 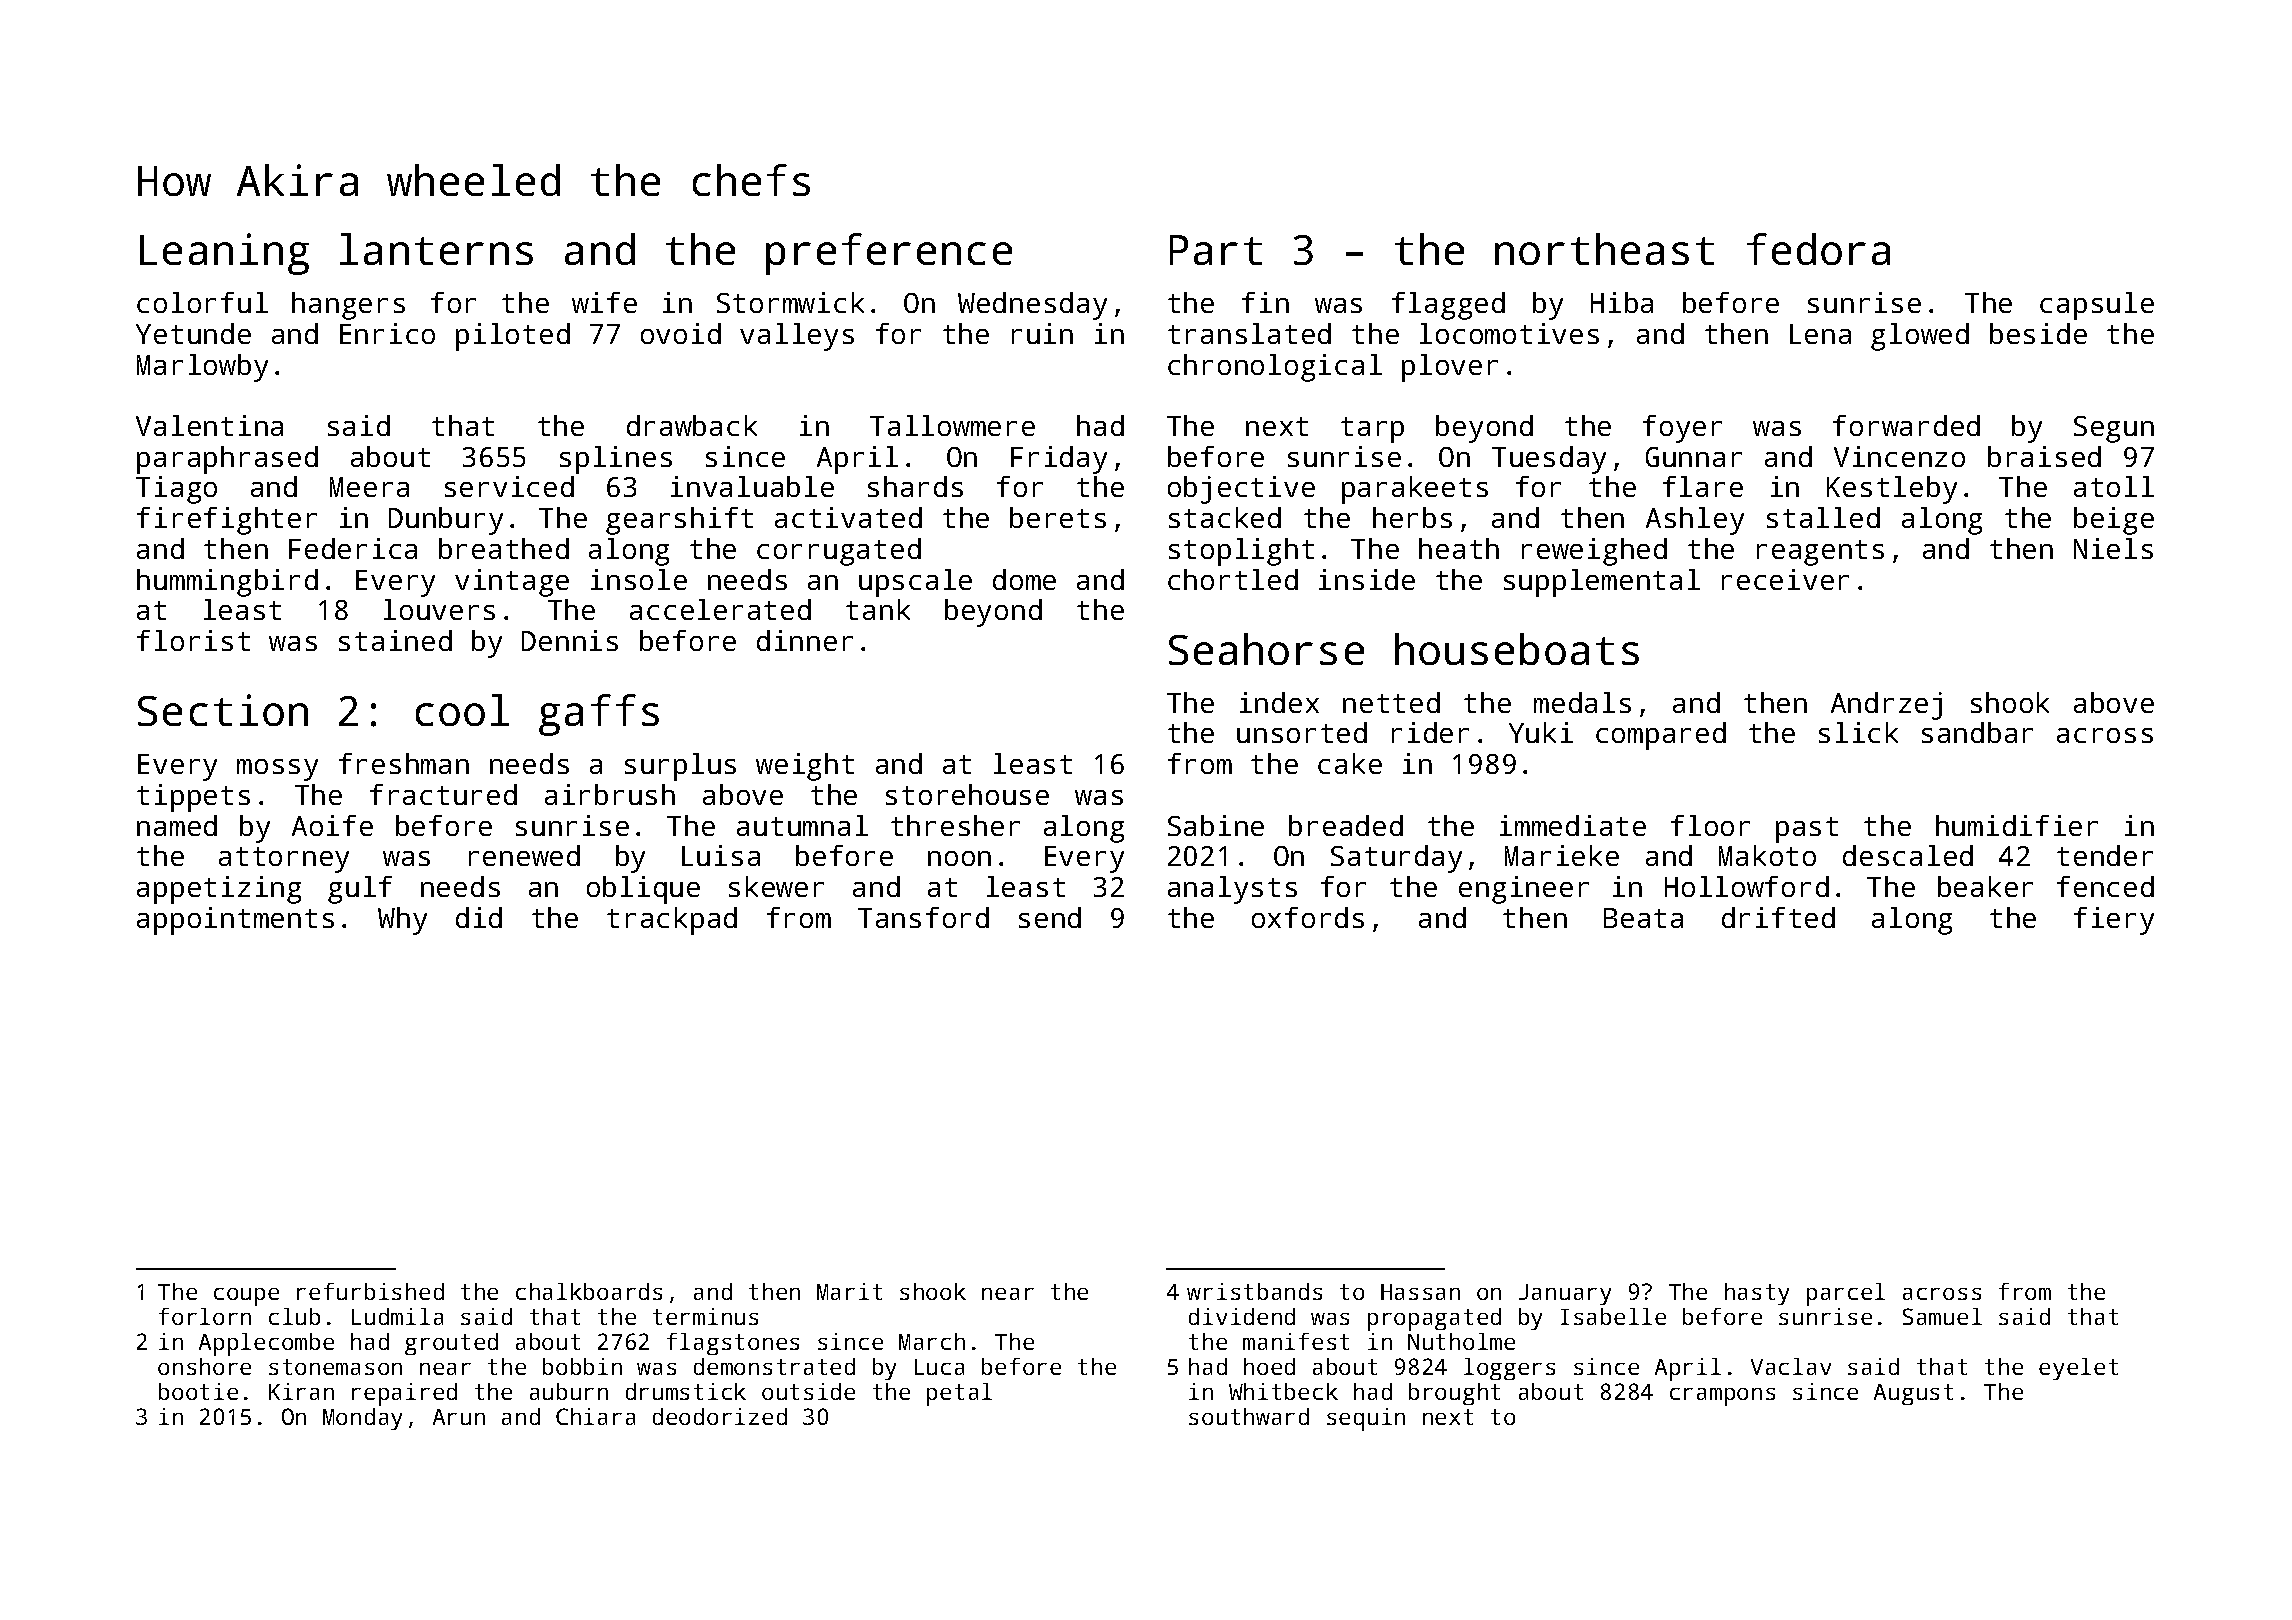 What do you see at coordinates (1032, 306) in the screenshot?
I see `Wednesday` at bounding box center [1032, 306].
